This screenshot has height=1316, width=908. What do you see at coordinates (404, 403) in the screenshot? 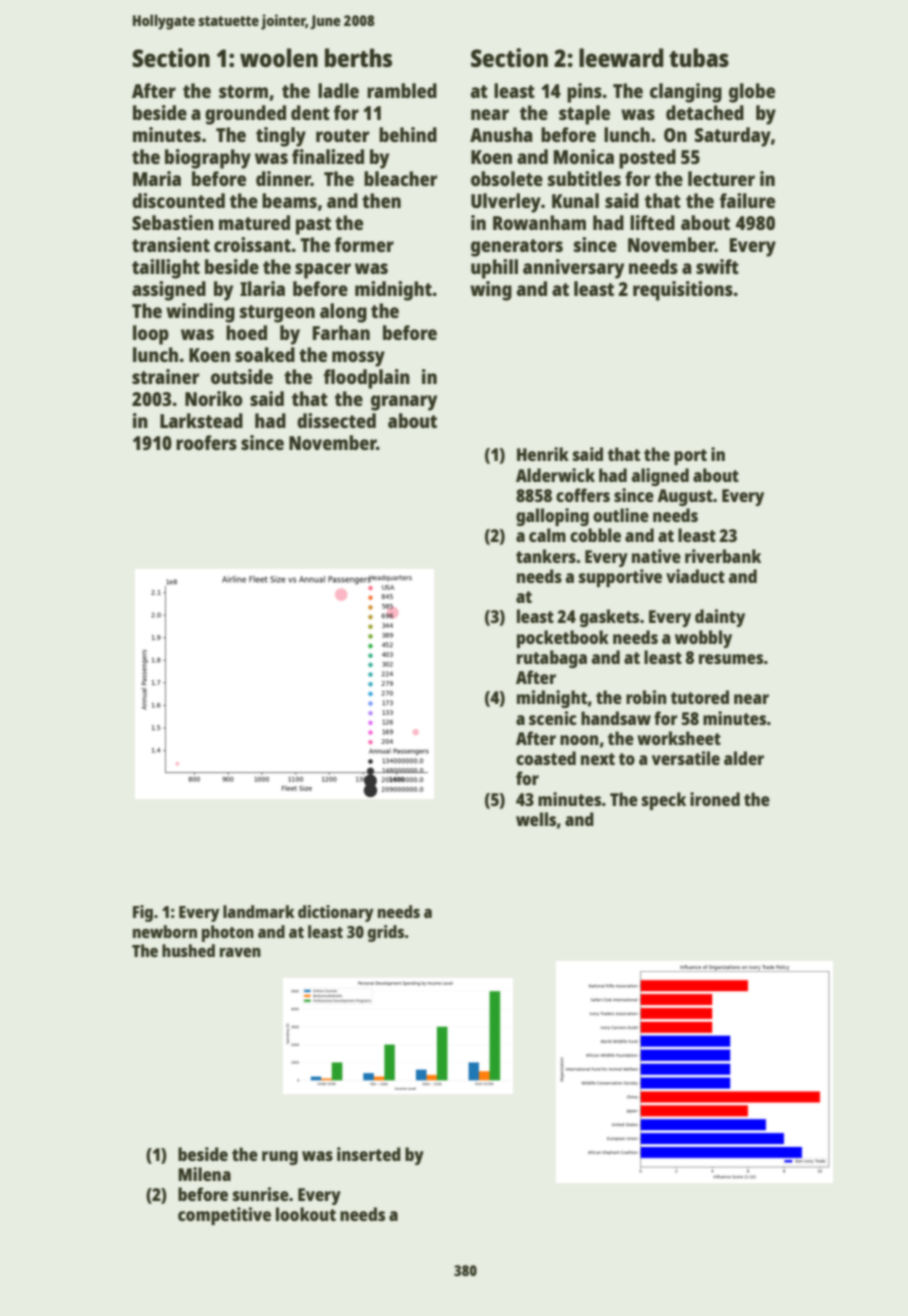
I see `granary` at bounding box center [404, 403].
